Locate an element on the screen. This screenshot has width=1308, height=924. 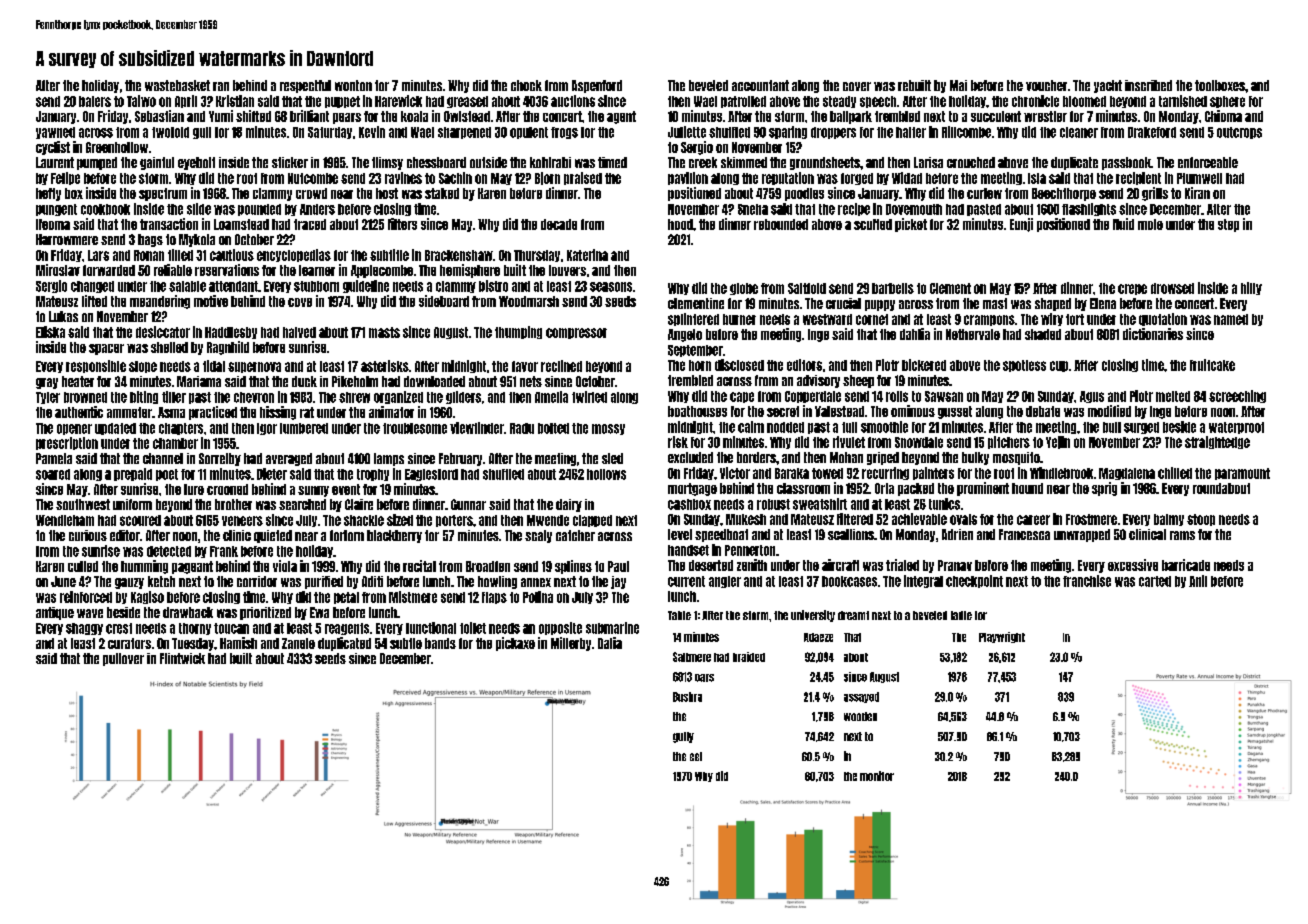
hound is located at coordinates (1027, 488).
